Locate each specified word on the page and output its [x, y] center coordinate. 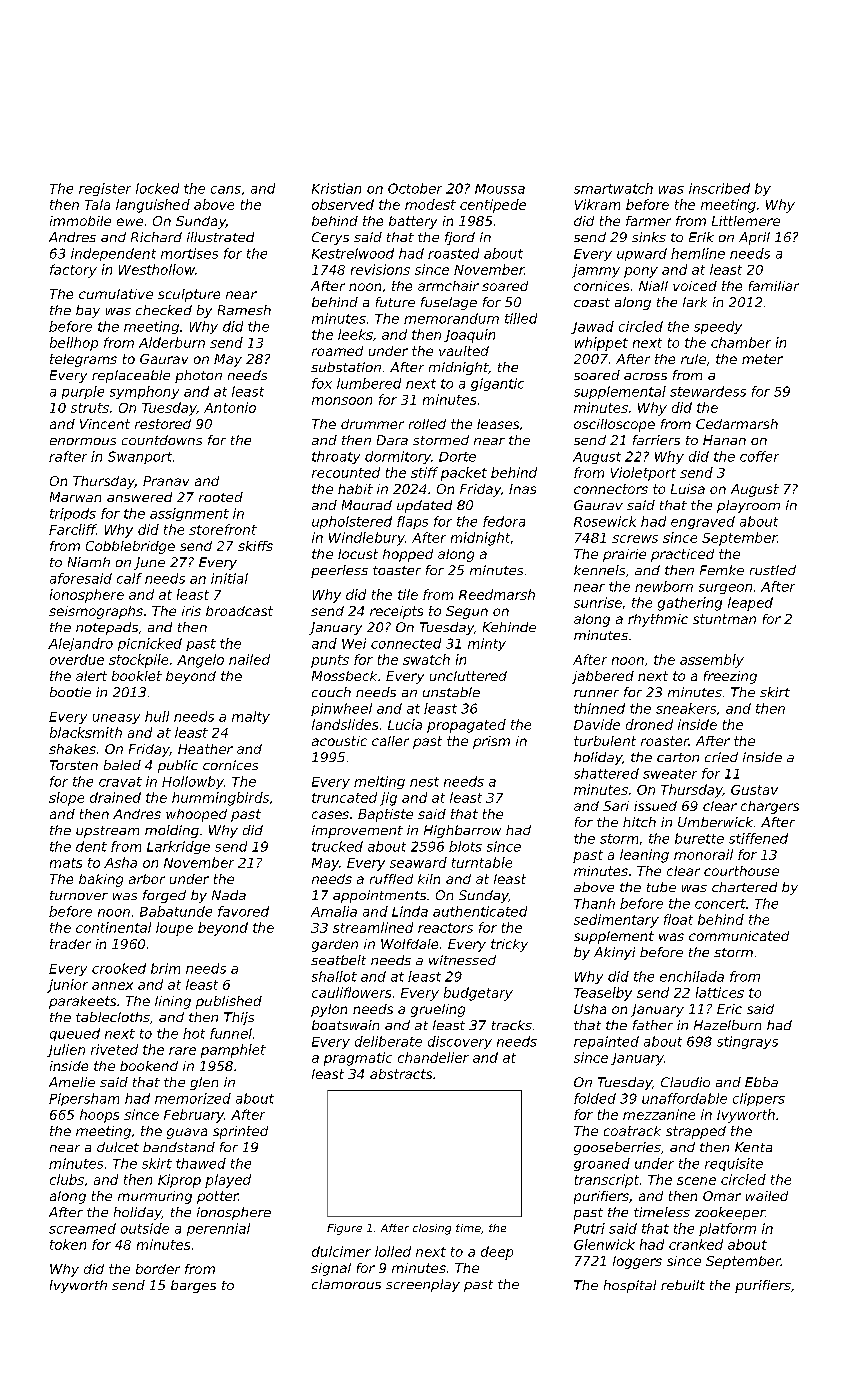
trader [70, 944]
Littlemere [746, 221]
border [158, 1269]
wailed [767, 1196]
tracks [512, 1025]
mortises [189, 253]
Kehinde [509, 627]
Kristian [336, 188]
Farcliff [72, 529]
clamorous [346, 1284]
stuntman [724, 619]
